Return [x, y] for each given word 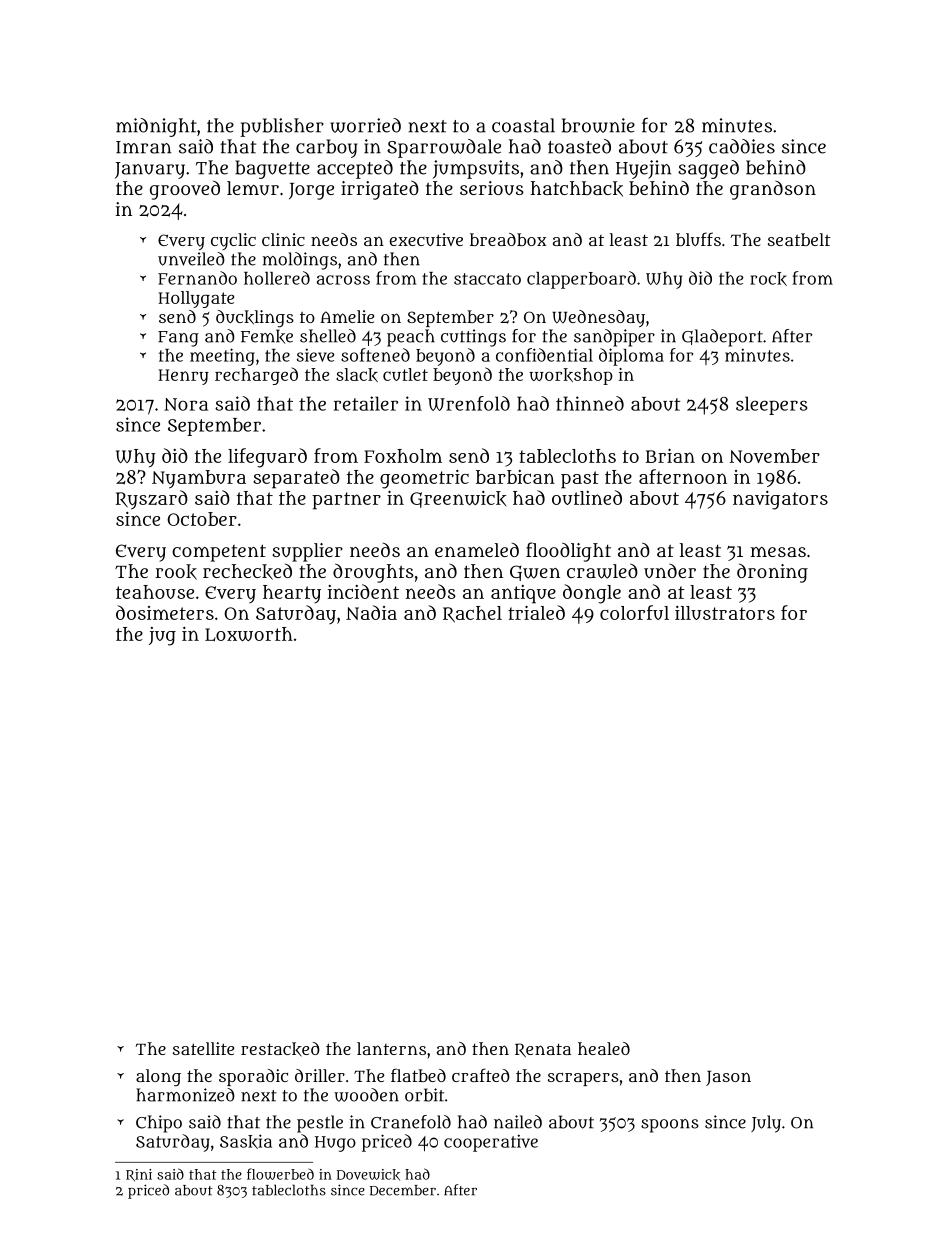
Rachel [472, 614]
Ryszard [152, 500]
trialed [536, 612]
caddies [742, 146]
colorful [634, 612]
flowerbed [280, 1174]
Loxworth [249, 634]
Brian [670, 455]
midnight [156, 127]
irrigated [380, 190]
